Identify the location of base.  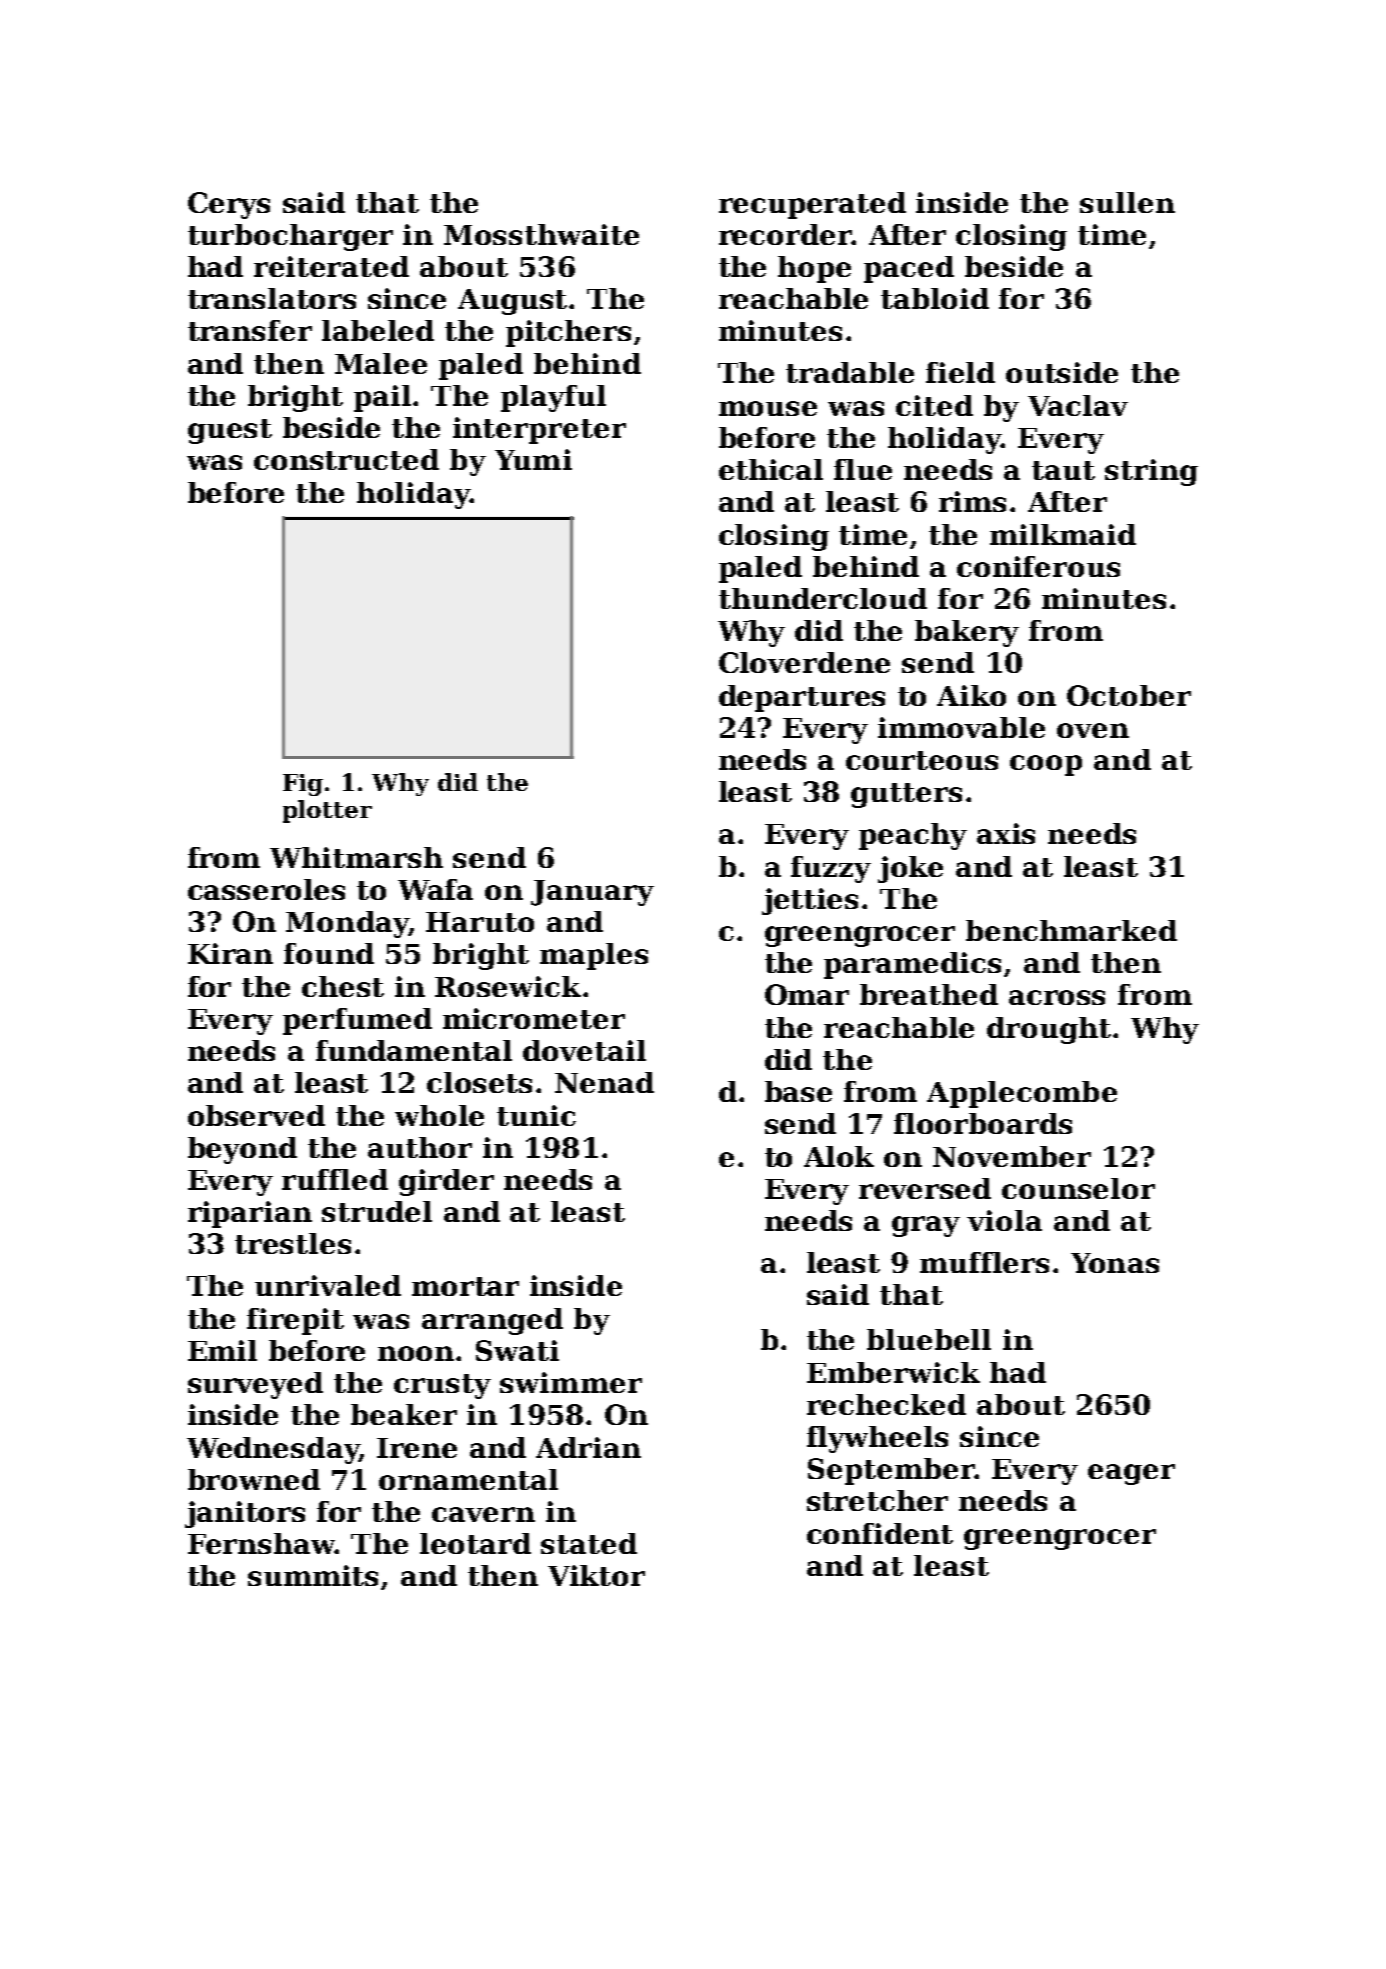
(798, 1091).
